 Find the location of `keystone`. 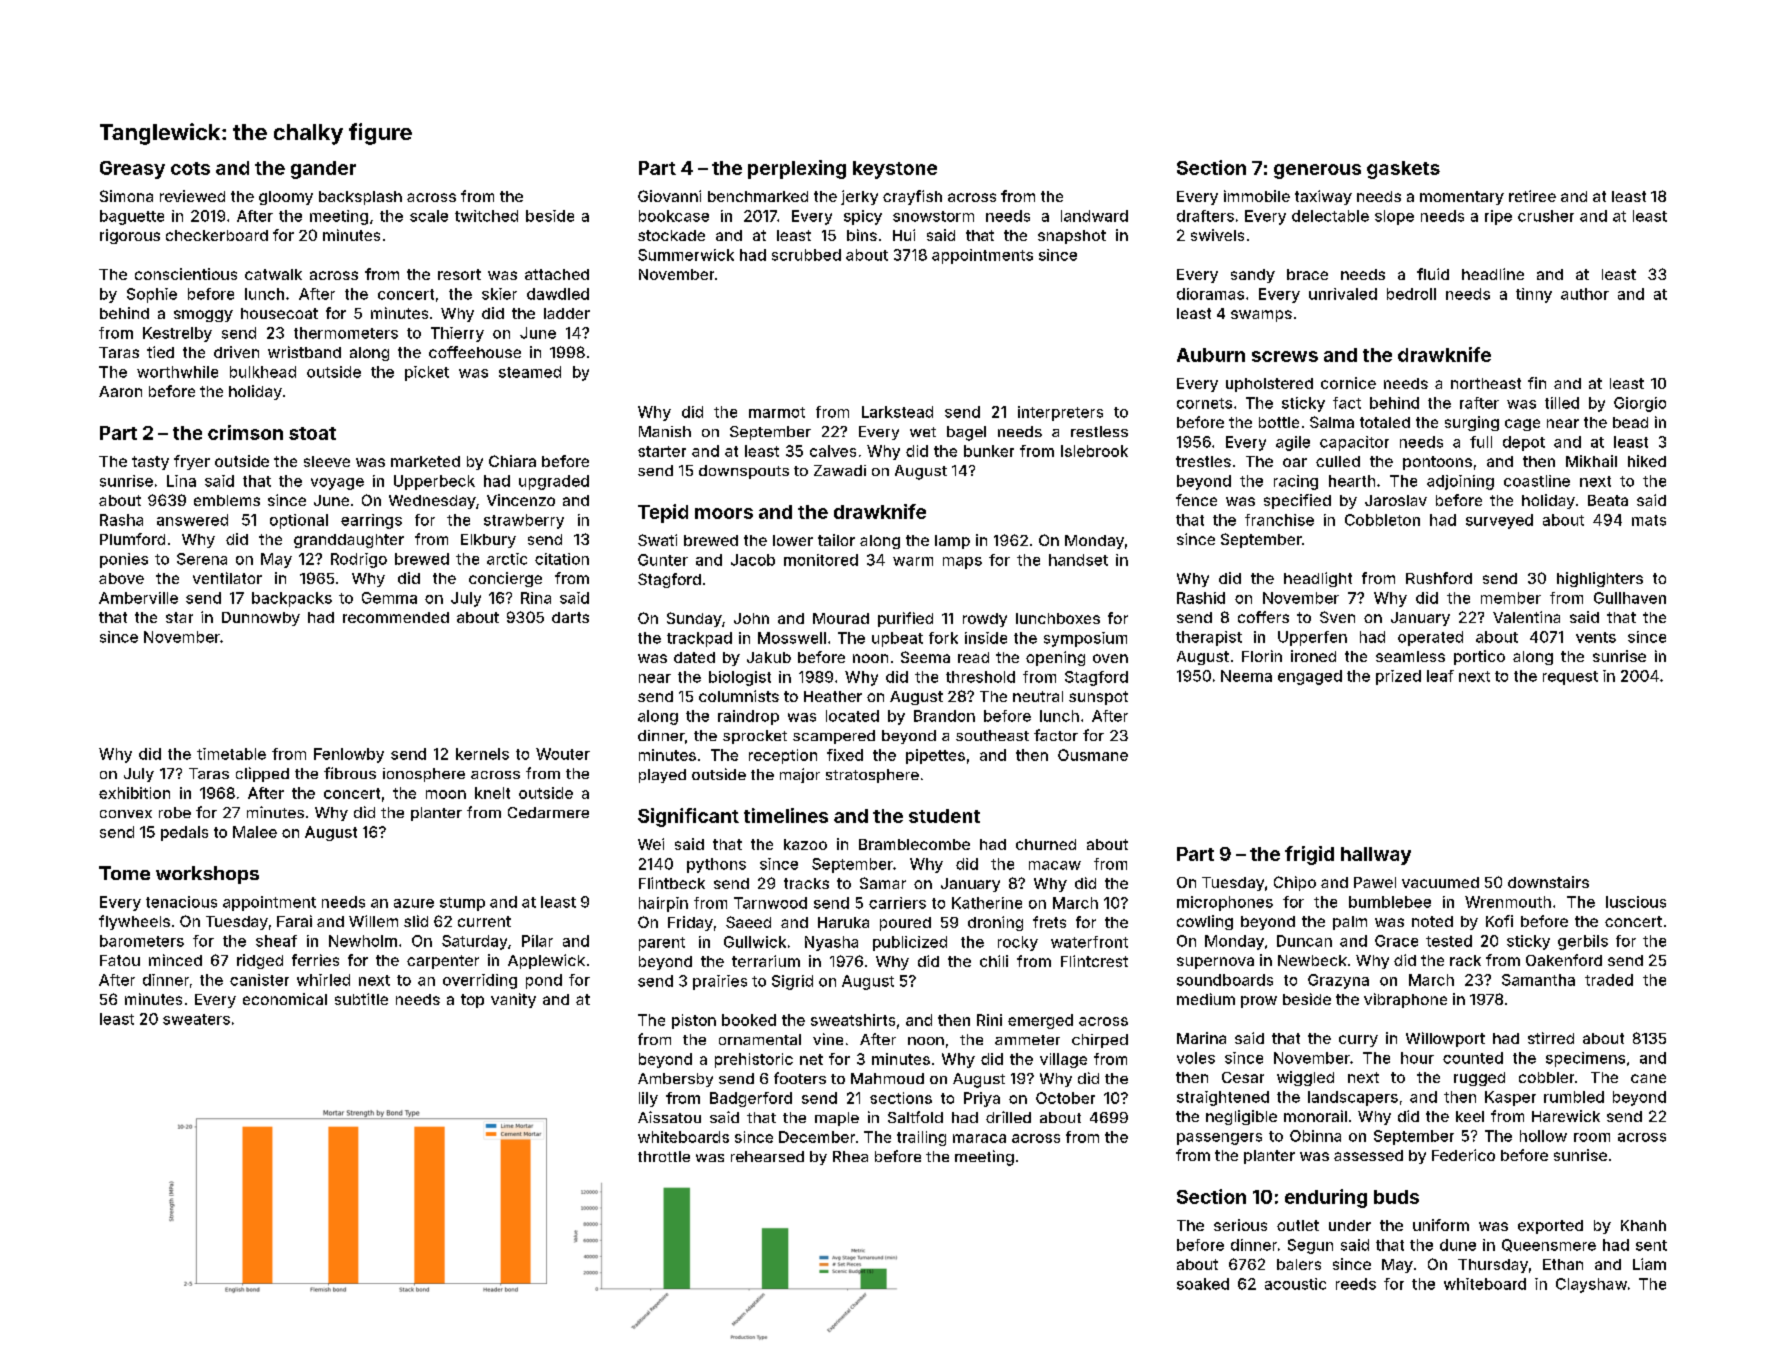

keystone is located at coordinates (895, 170).
